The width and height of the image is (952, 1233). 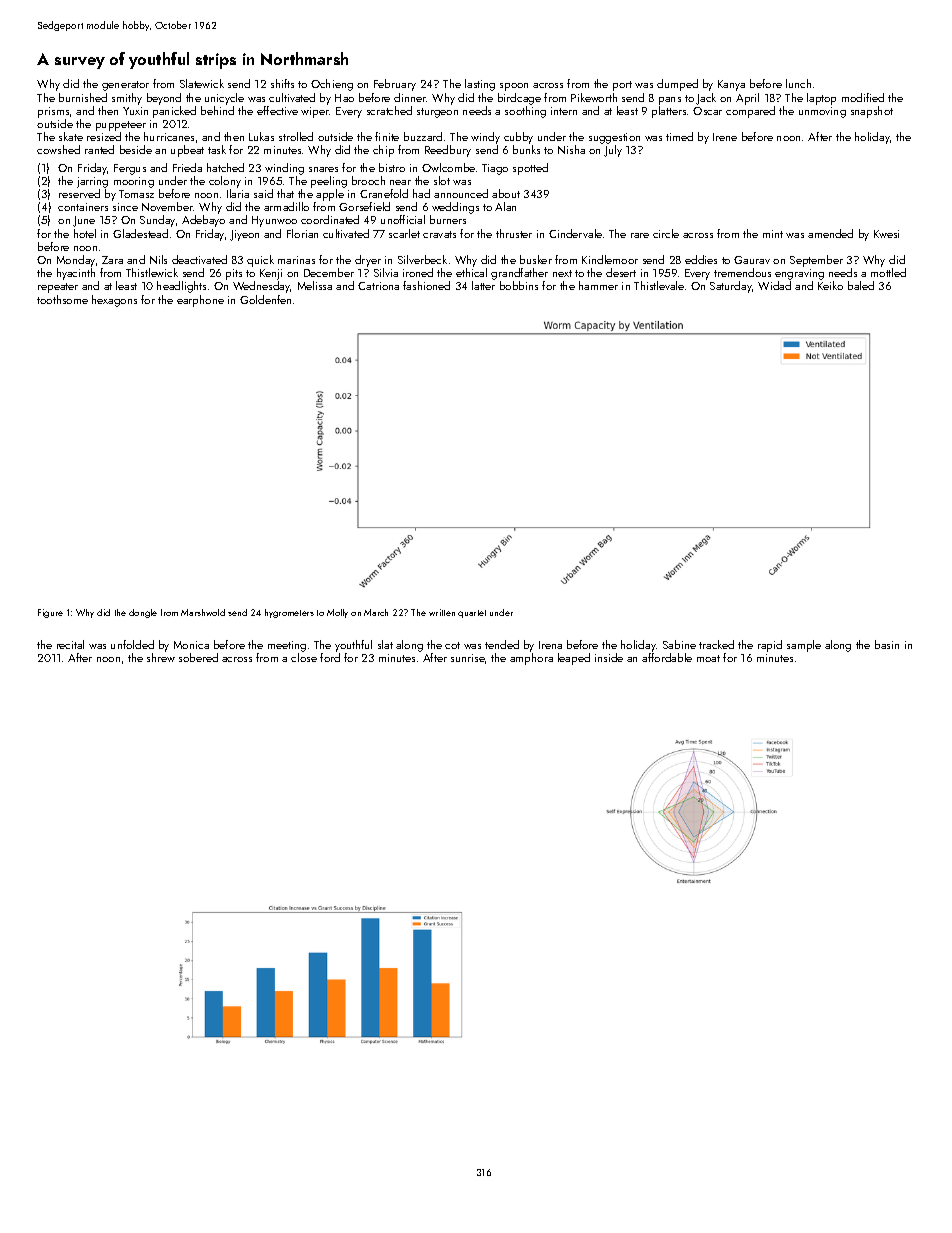 I want to click on mottled, so click(x=888, y=272).
